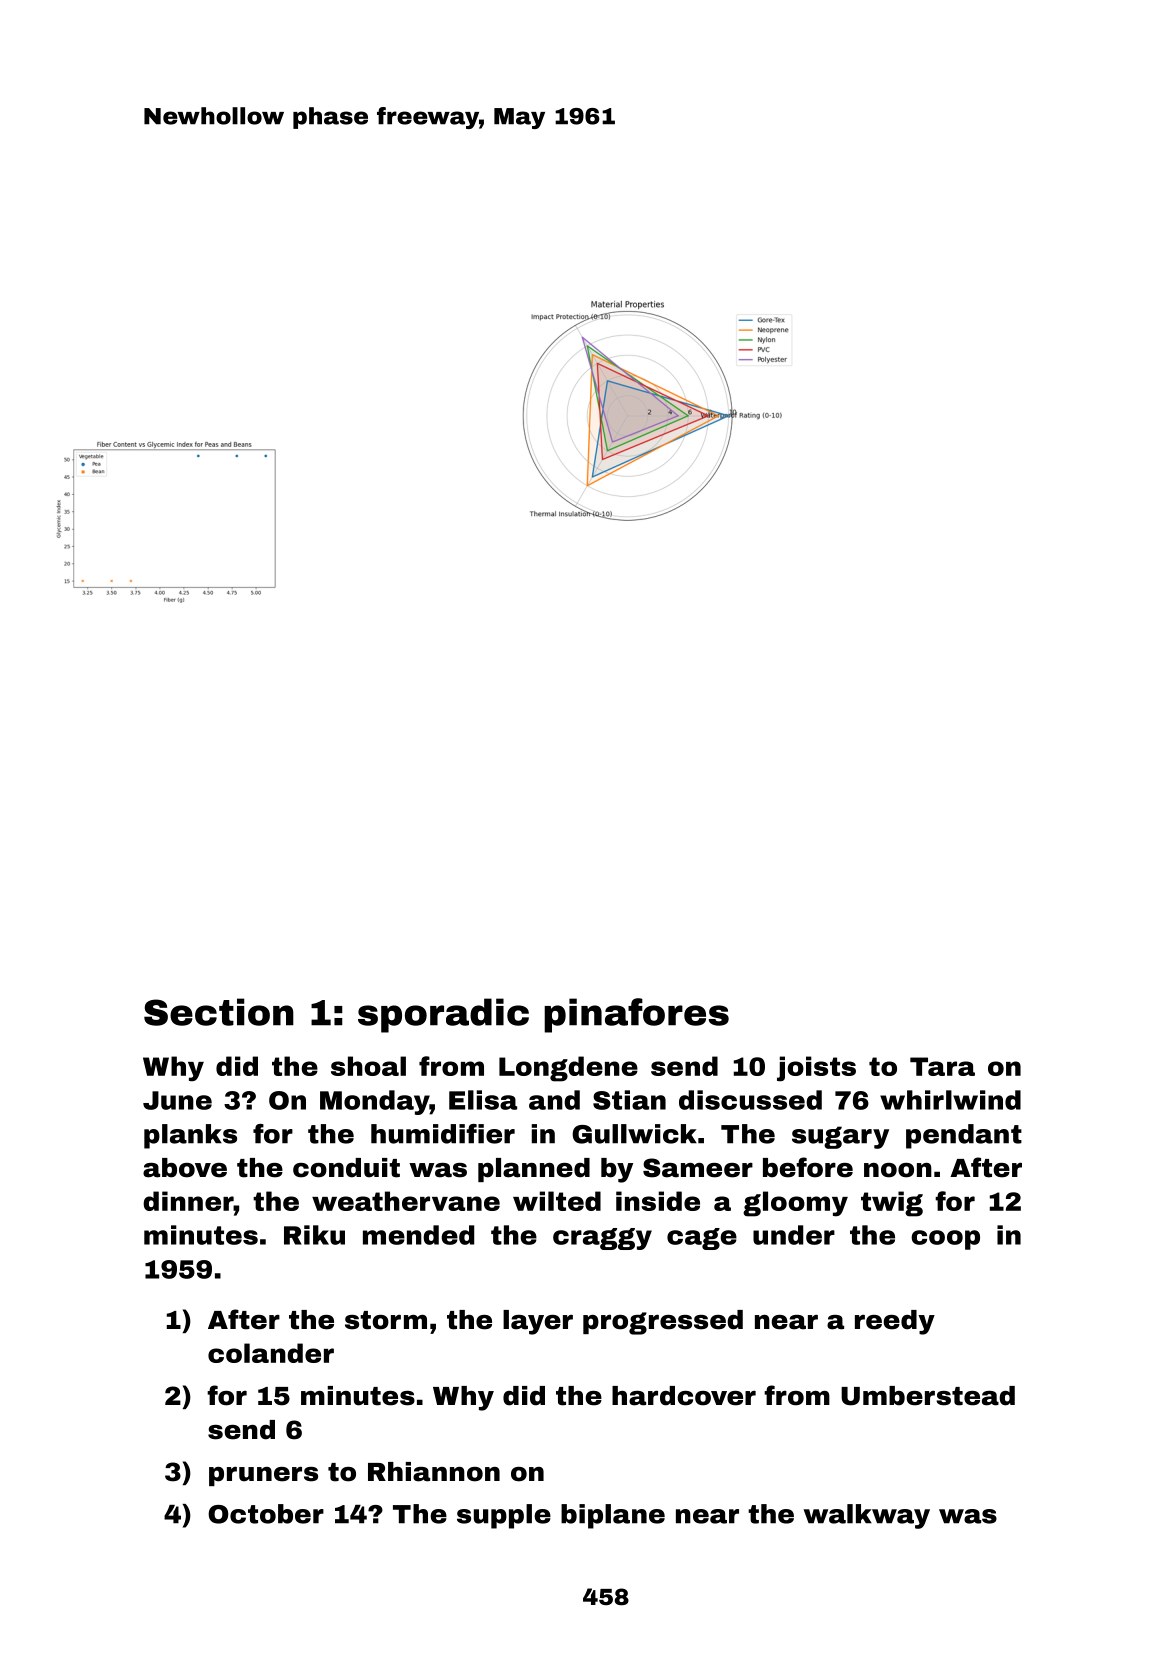  I want to click on dinner, so click(188, 1201).
